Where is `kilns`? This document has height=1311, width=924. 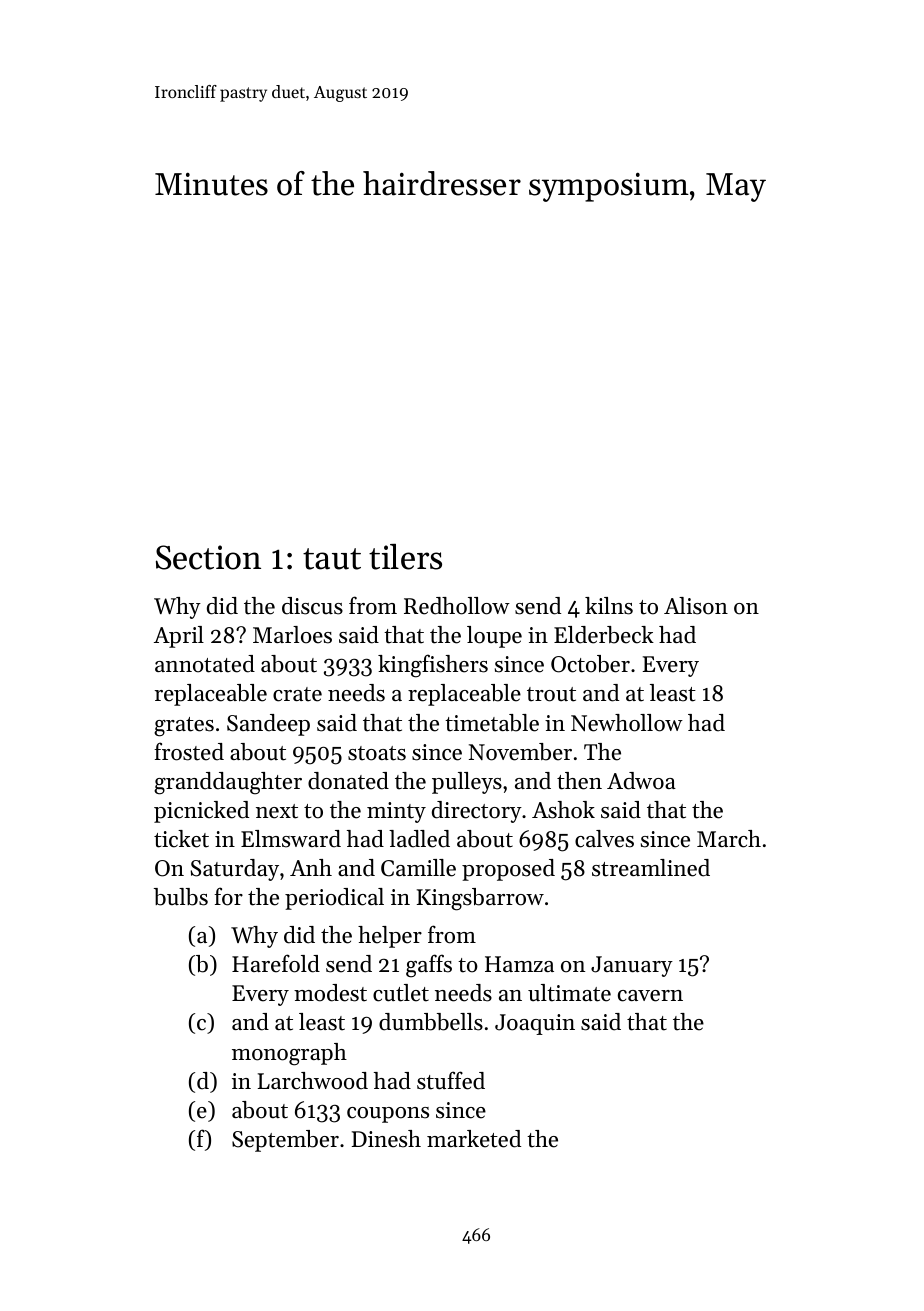 kilns is located at coordinates (609, 606).
